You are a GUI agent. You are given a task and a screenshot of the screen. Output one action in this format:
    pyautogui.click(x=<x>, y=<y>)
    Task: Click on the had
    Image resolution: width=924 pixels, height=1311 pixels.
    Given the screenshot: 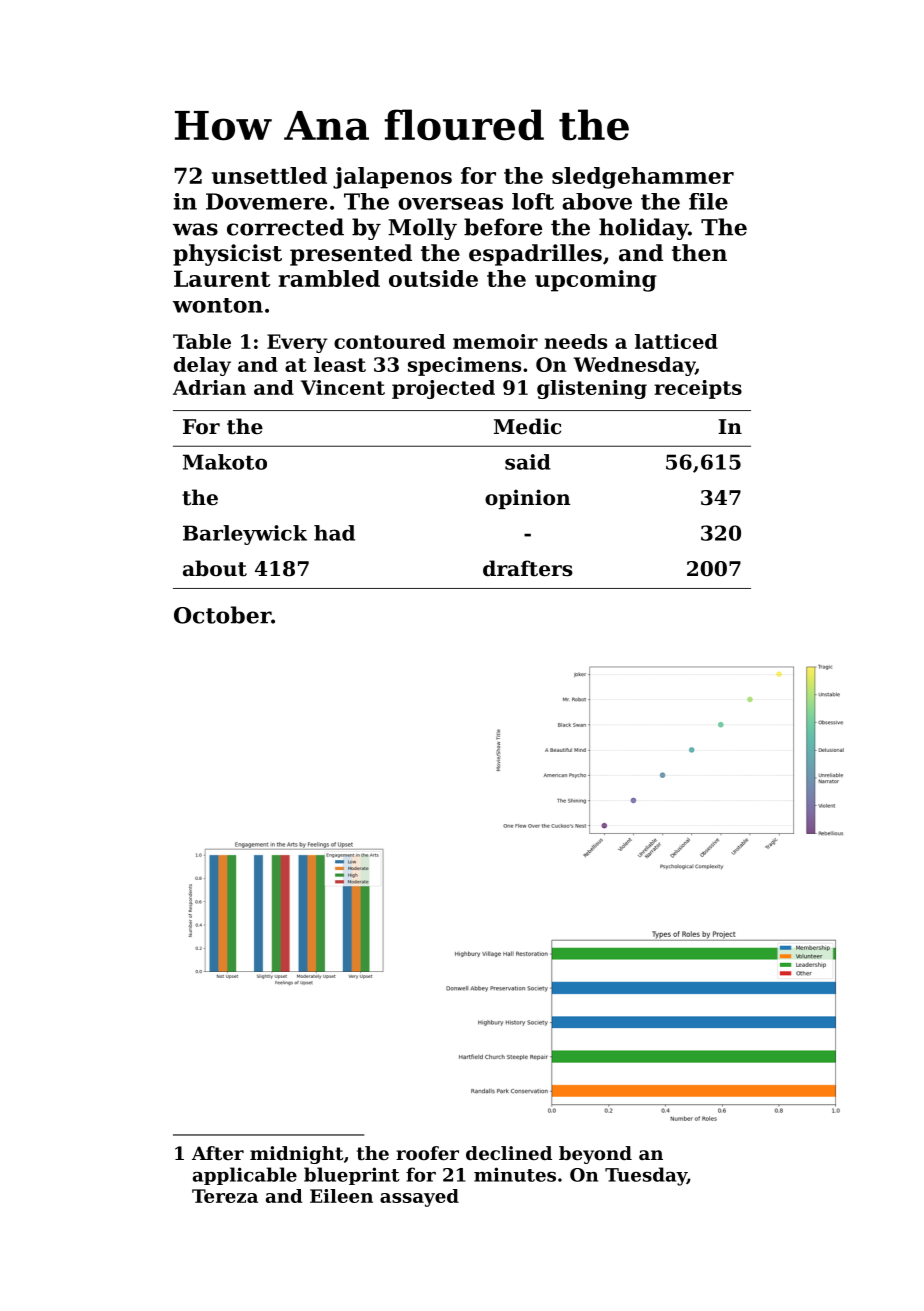 What is the action you would take?
    pyautogui.click(x=334, y=533)
